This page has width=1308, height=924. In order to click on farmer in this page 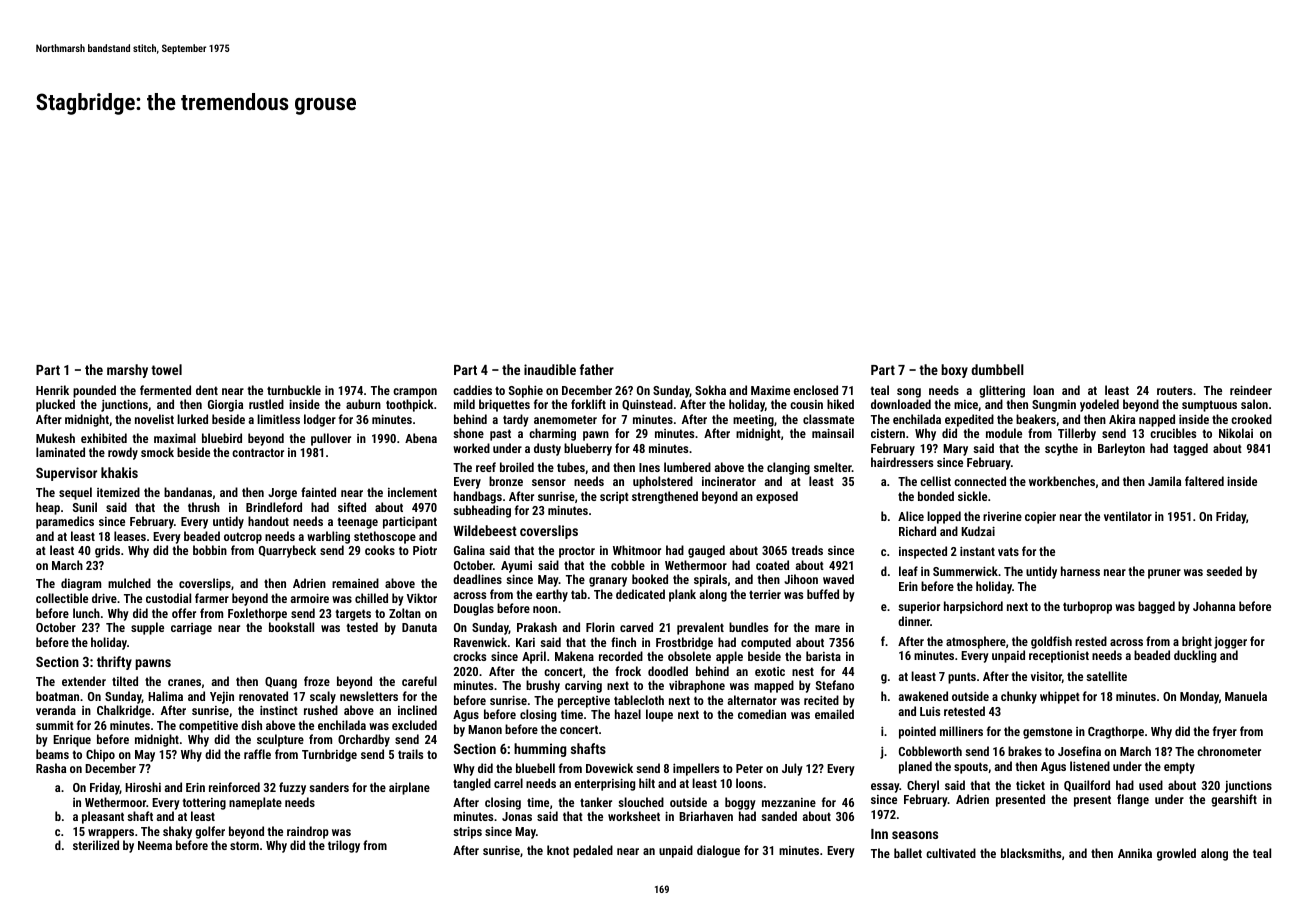, I will do `click(212, 598)`.
